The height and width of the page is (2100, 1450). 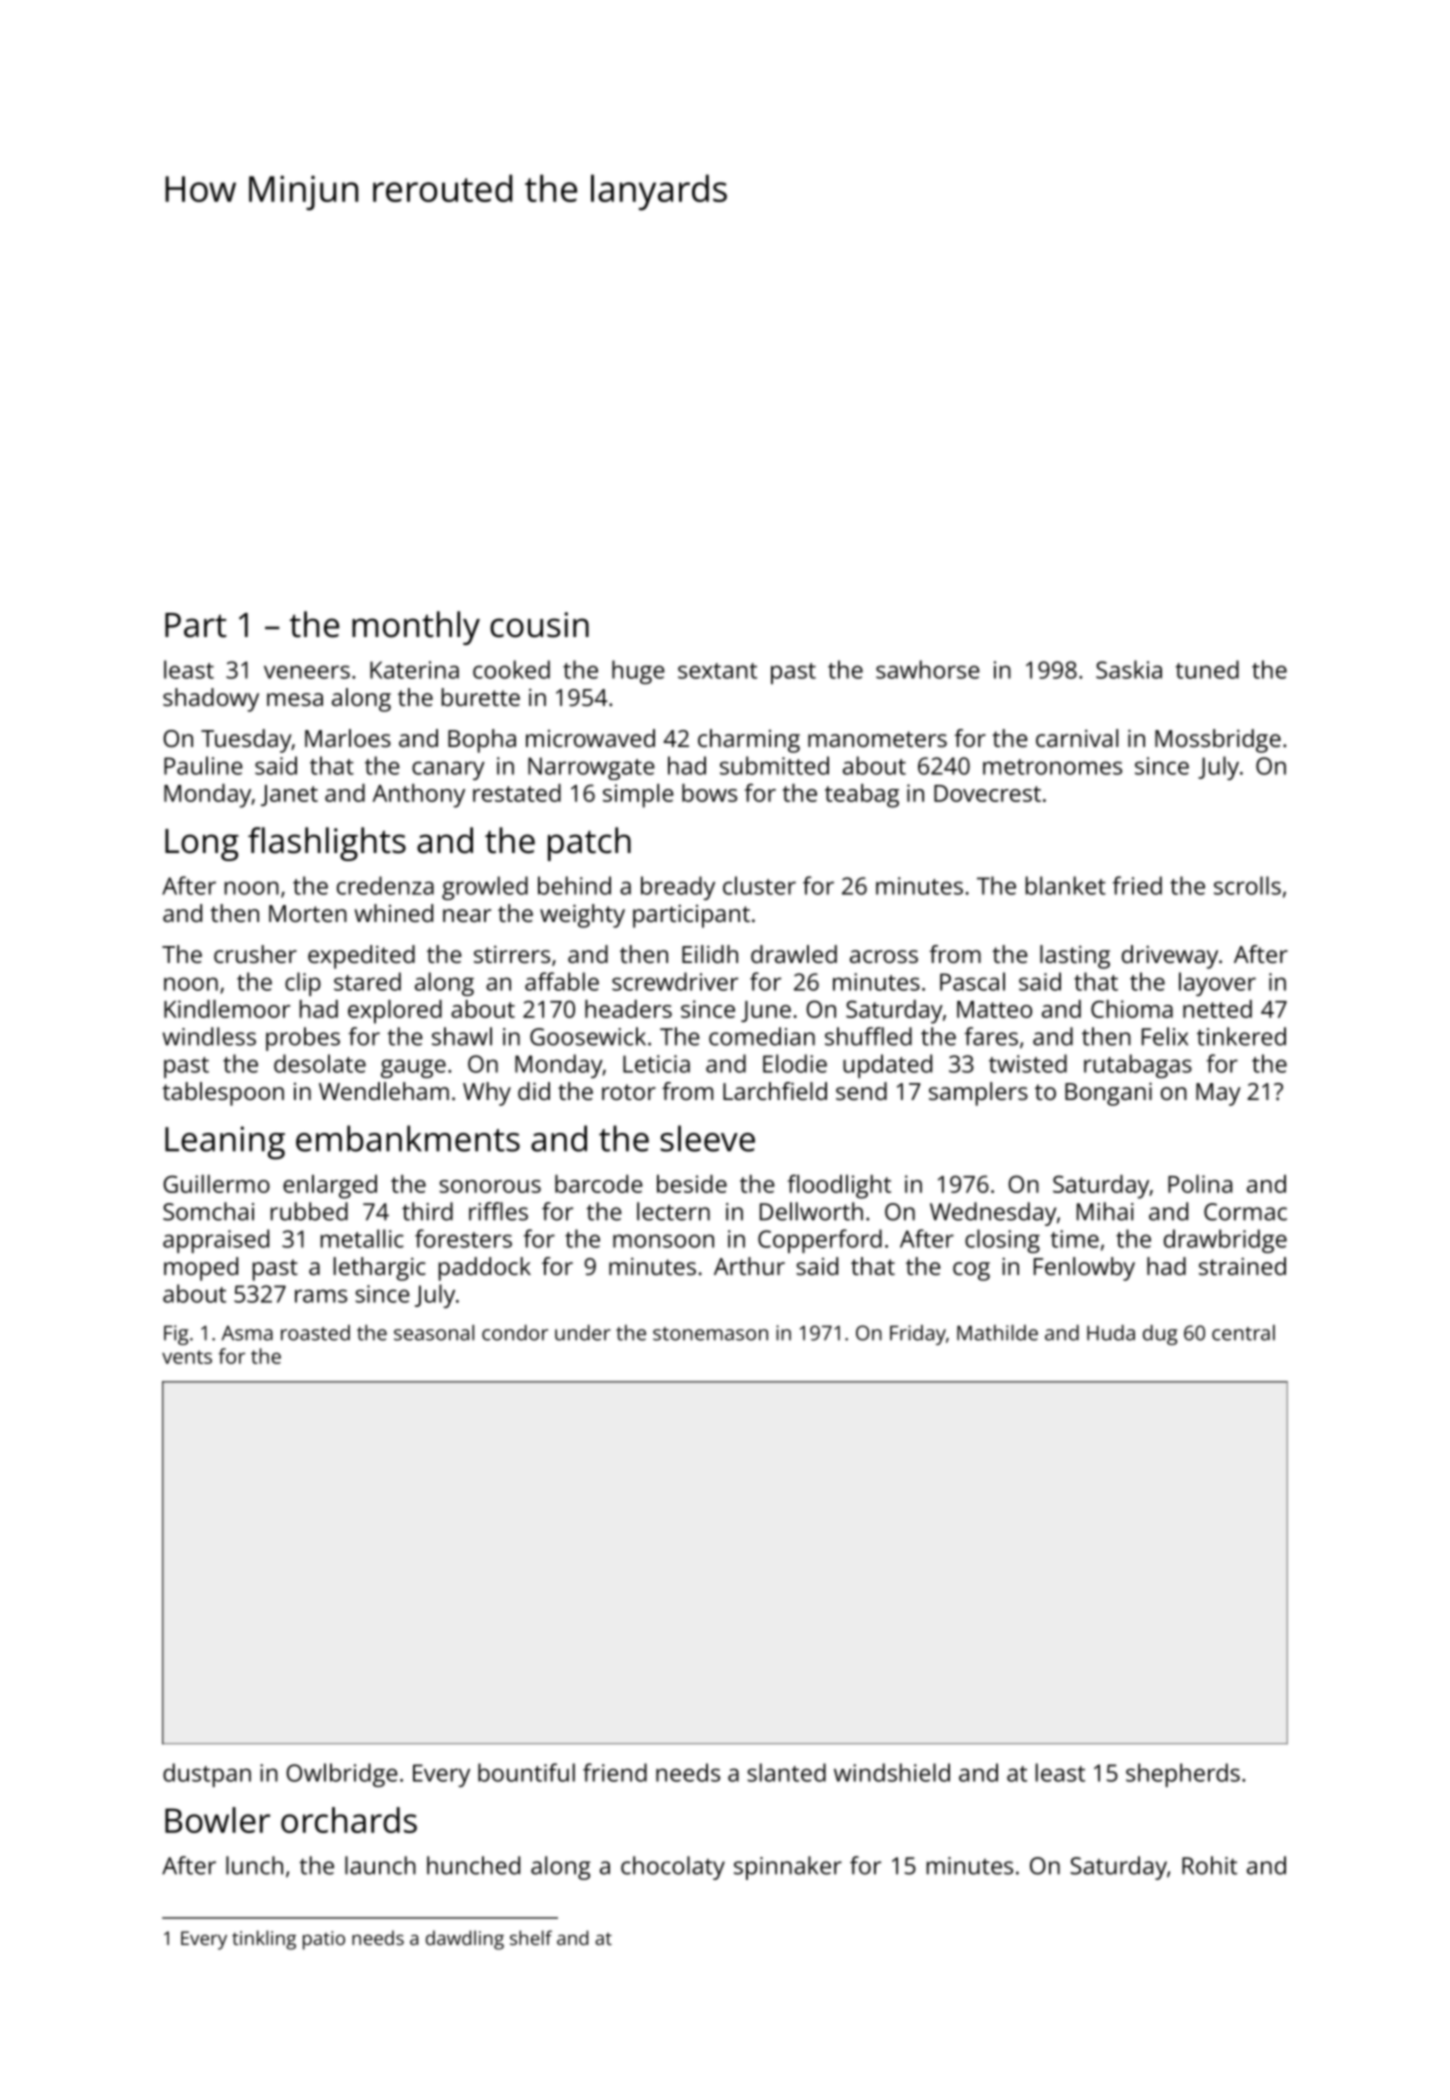 I want to click on cousin, so click(x=539, y=625).
